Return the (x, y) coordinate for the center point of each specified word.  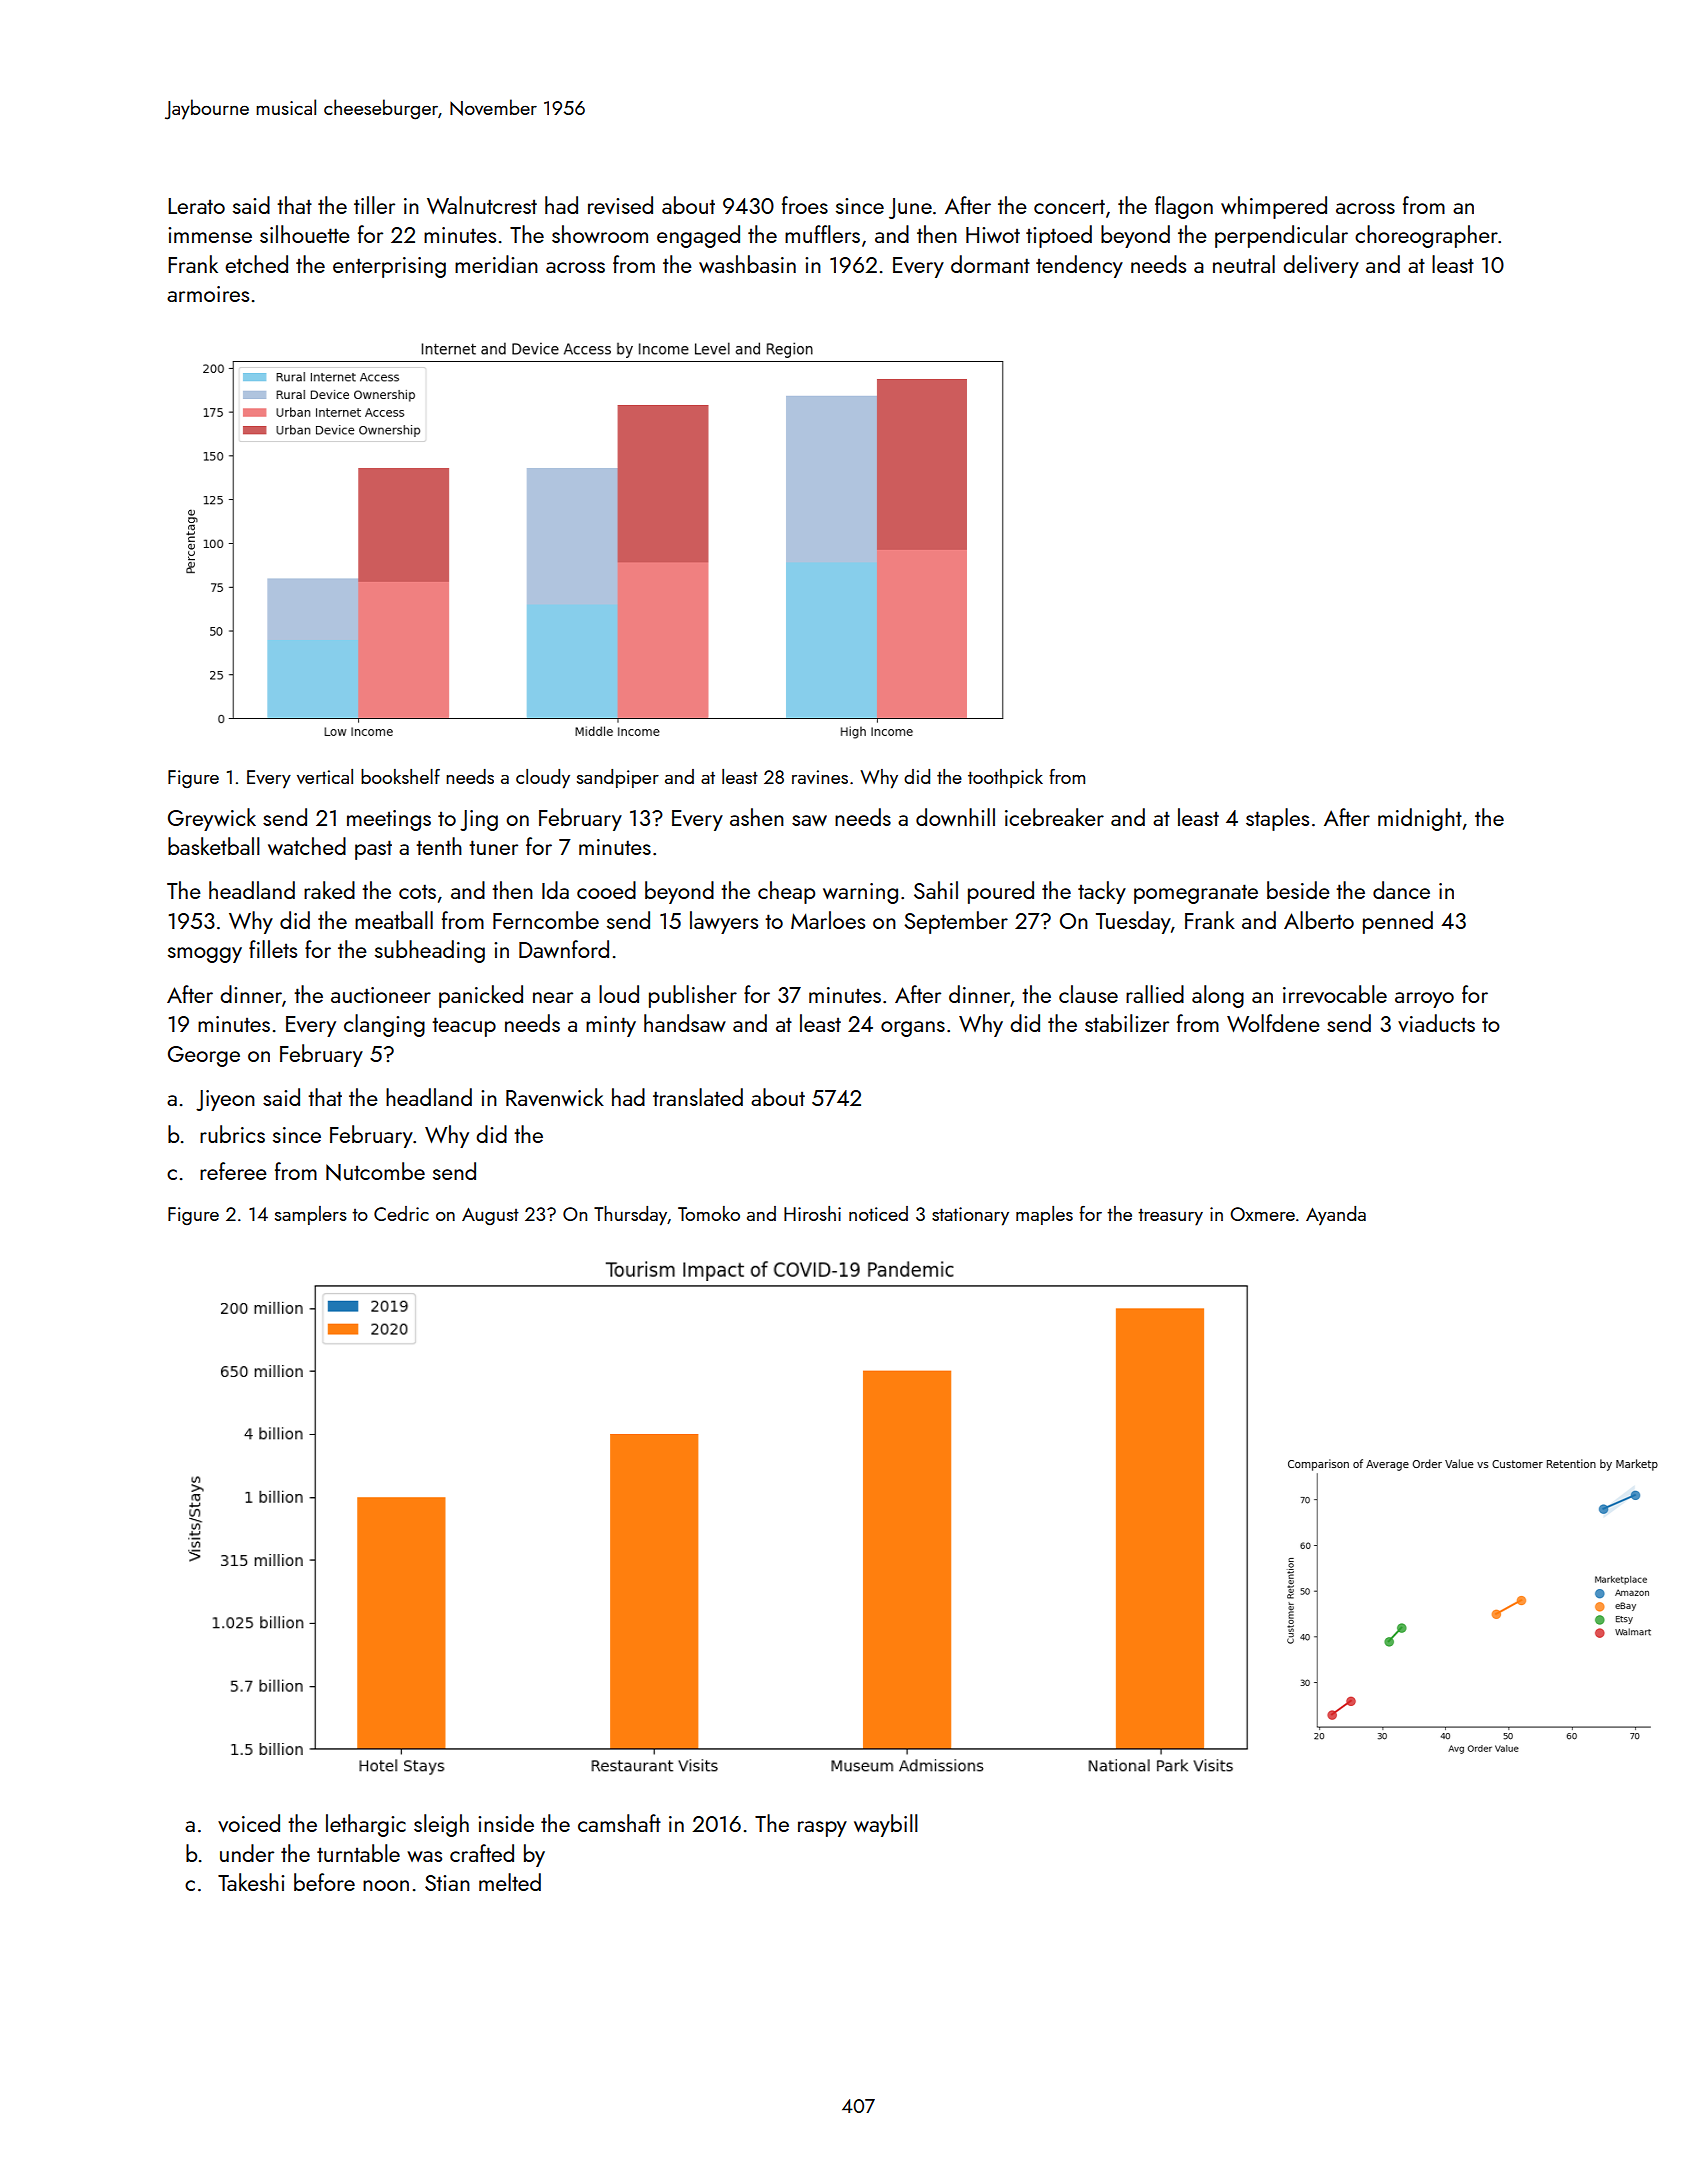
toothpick (1005, 778)
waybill (886, 1825)
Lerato (196, 206)
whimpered (1274, 207)
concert (1069, 206)
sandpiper (618, 778)
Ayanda (1336, 1216)
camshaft (619, 1823)
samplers (311, 1215)
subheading (430, 951)
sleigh (441, 1825)
